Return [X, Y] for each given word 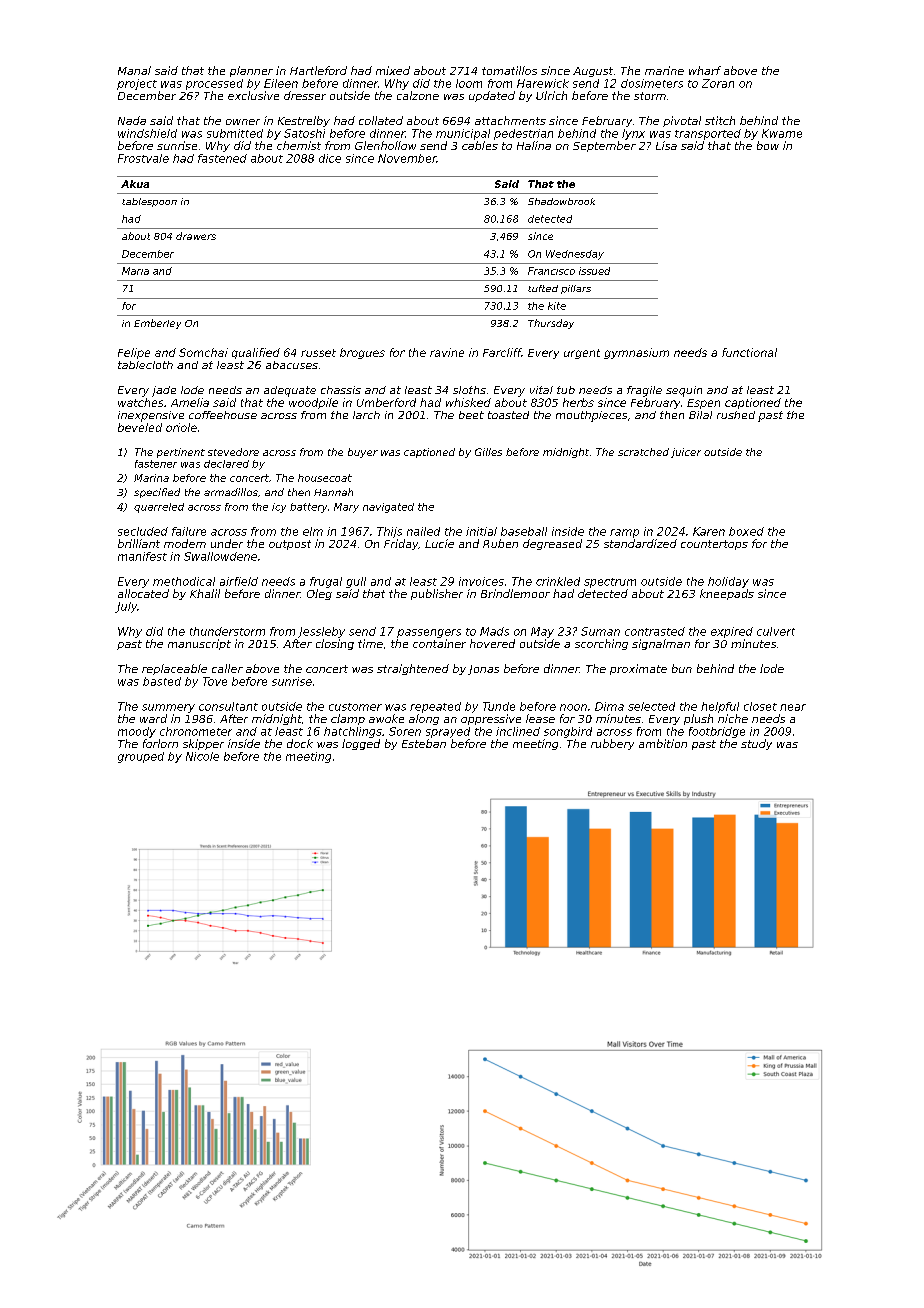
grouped [141, 757]
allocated [143, 593]
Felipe [134, 353]
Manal [134, 70]
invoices [481, 581]
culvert [776, 631]
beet [471, 415]
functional [749, 352]
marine [664, 70]
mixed [393, 70]
